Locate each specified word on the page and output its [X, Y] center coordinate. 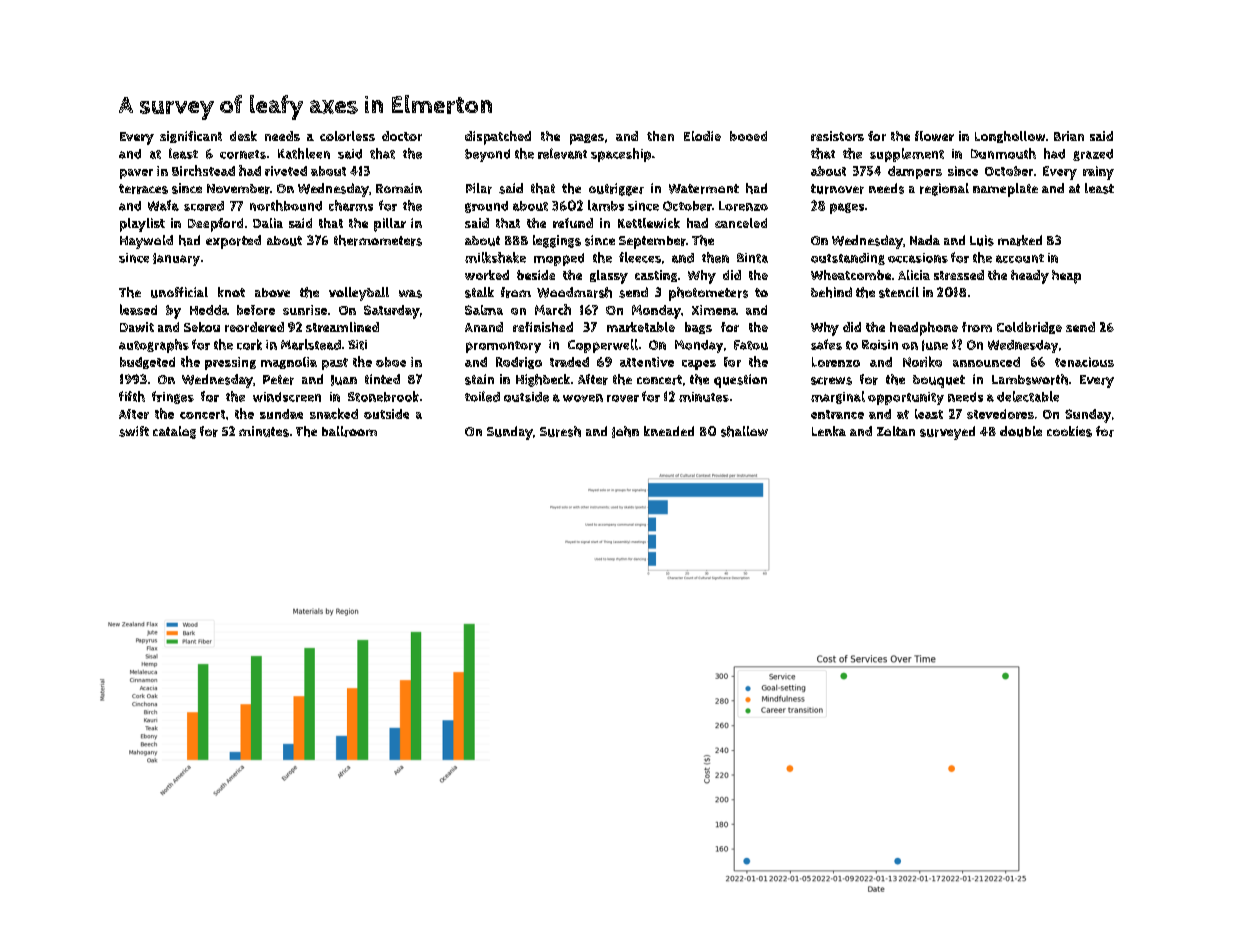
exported [233, 242]
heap [1066, 277]
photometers [708, 294]
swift [134, 431]
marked [1020, 240]
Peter [278, 380]
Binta [752, 258]
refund [573, 223]
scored [204, 206]
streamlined [342, 327]
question [740, 381]
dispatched [498, 138]
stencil [899, 292]
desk [243, 136]
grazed [1093, 155]
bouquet [939, 381]
